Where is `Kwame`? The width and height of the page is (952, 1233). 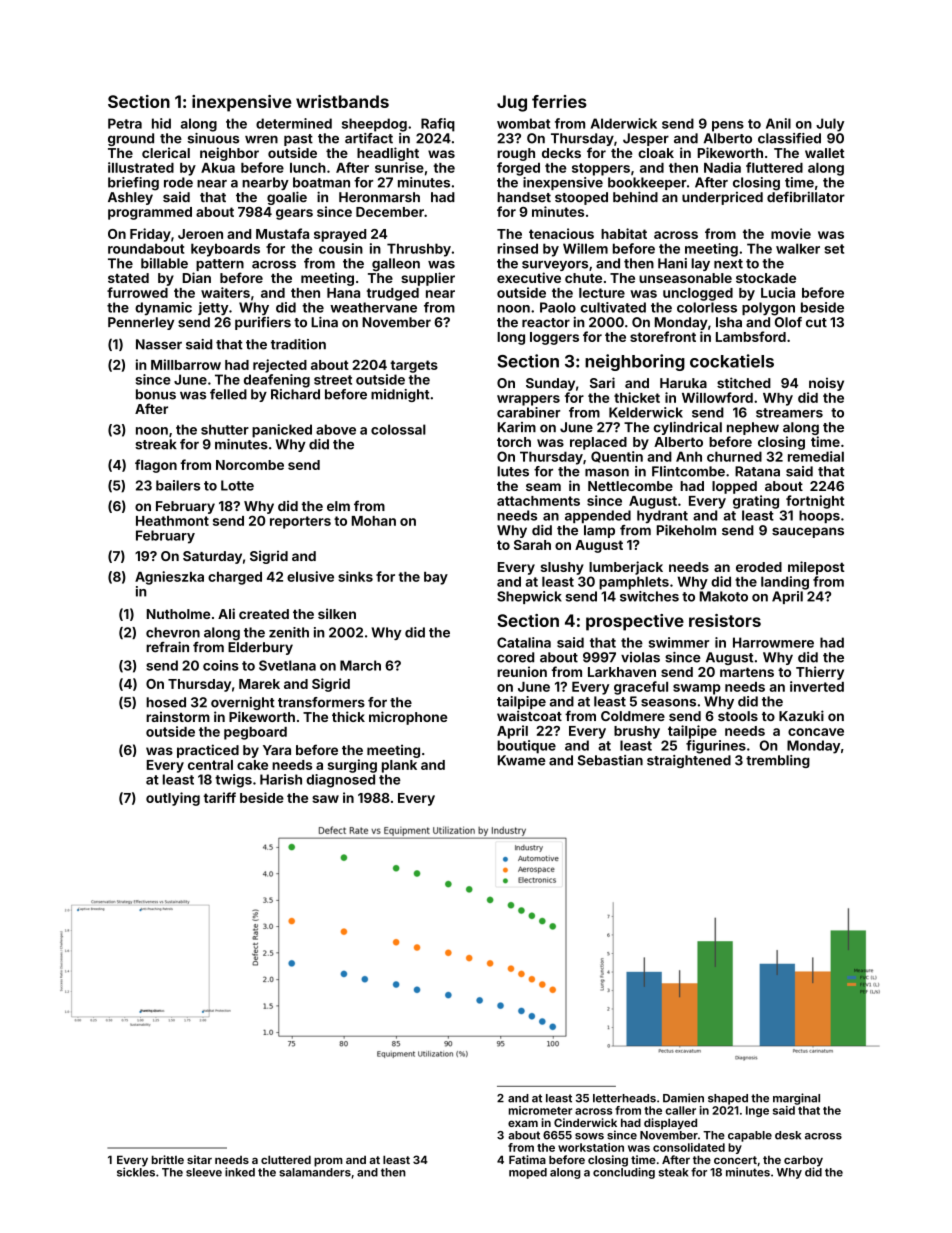 Kwame is located at coordinates (522, 760).
